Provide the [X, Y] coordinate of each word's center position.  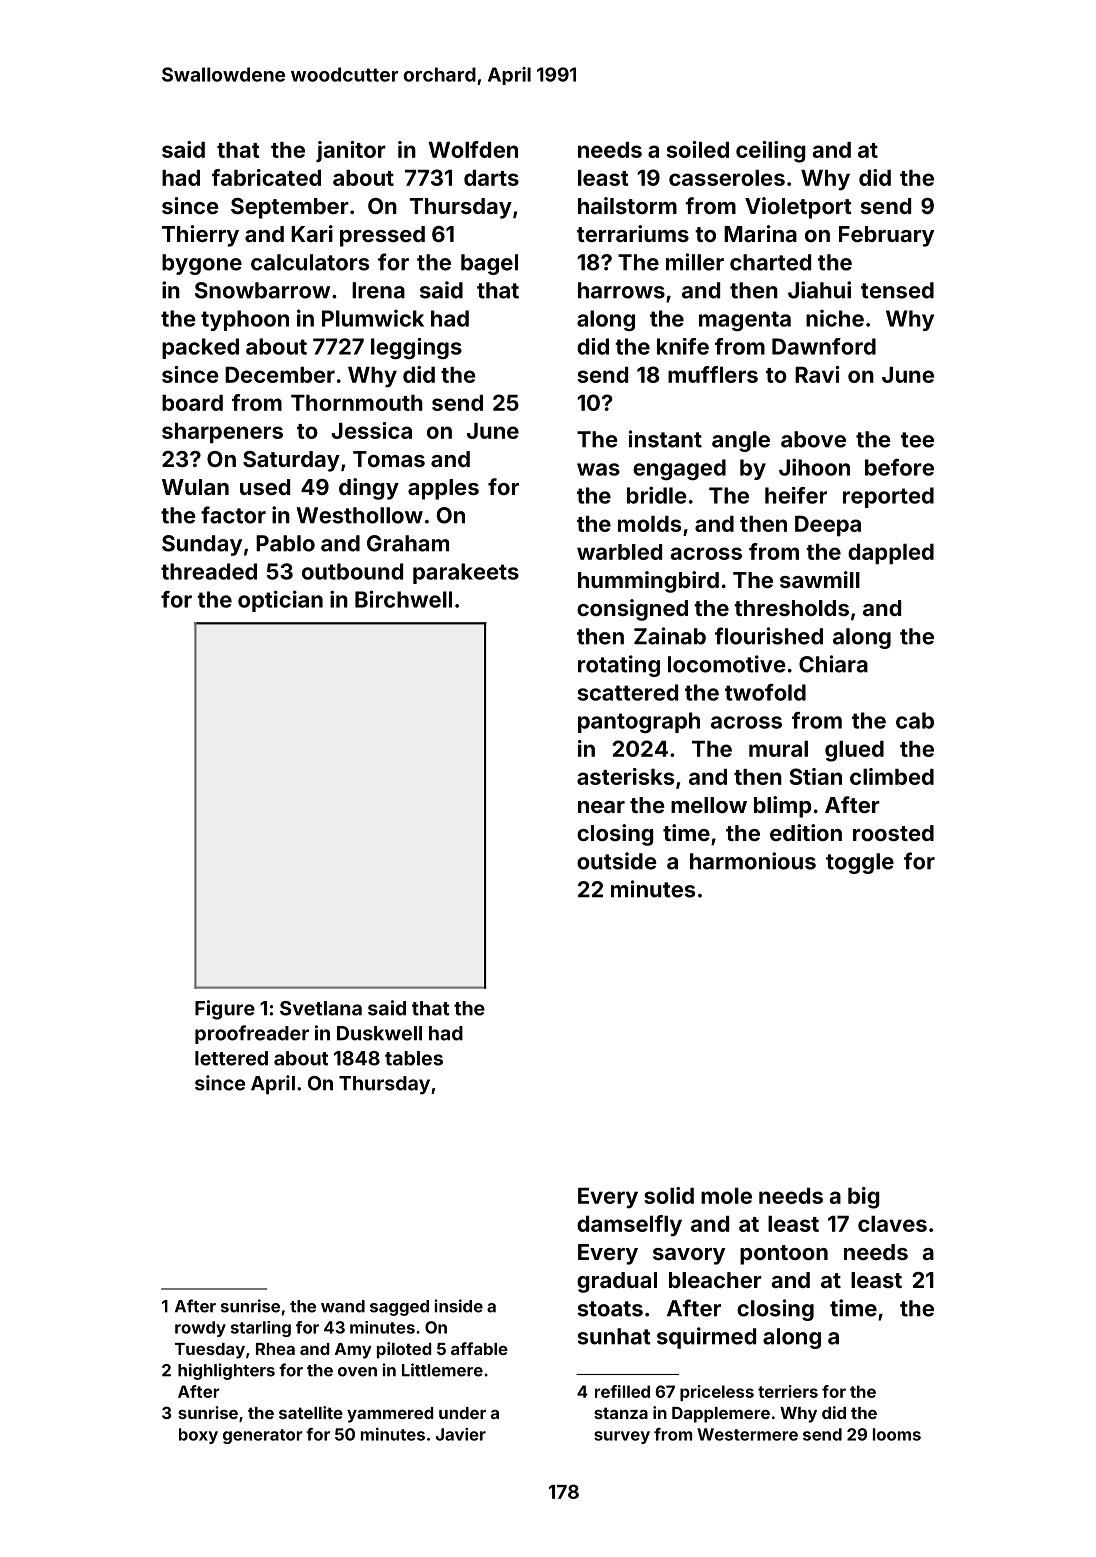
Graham [408, 543]
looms [897, 1434]
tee [917, 440]
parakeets [466, 573]
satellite [311, 1412]
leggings [416, 348]
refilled [622, 1391]
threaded [209, 571]
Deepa [828, 525]
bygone [202, 264]
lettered [231, 1058]
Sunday [202, 545]
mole [726, 1196]
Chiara [833, 664]
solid [669, 1195]
